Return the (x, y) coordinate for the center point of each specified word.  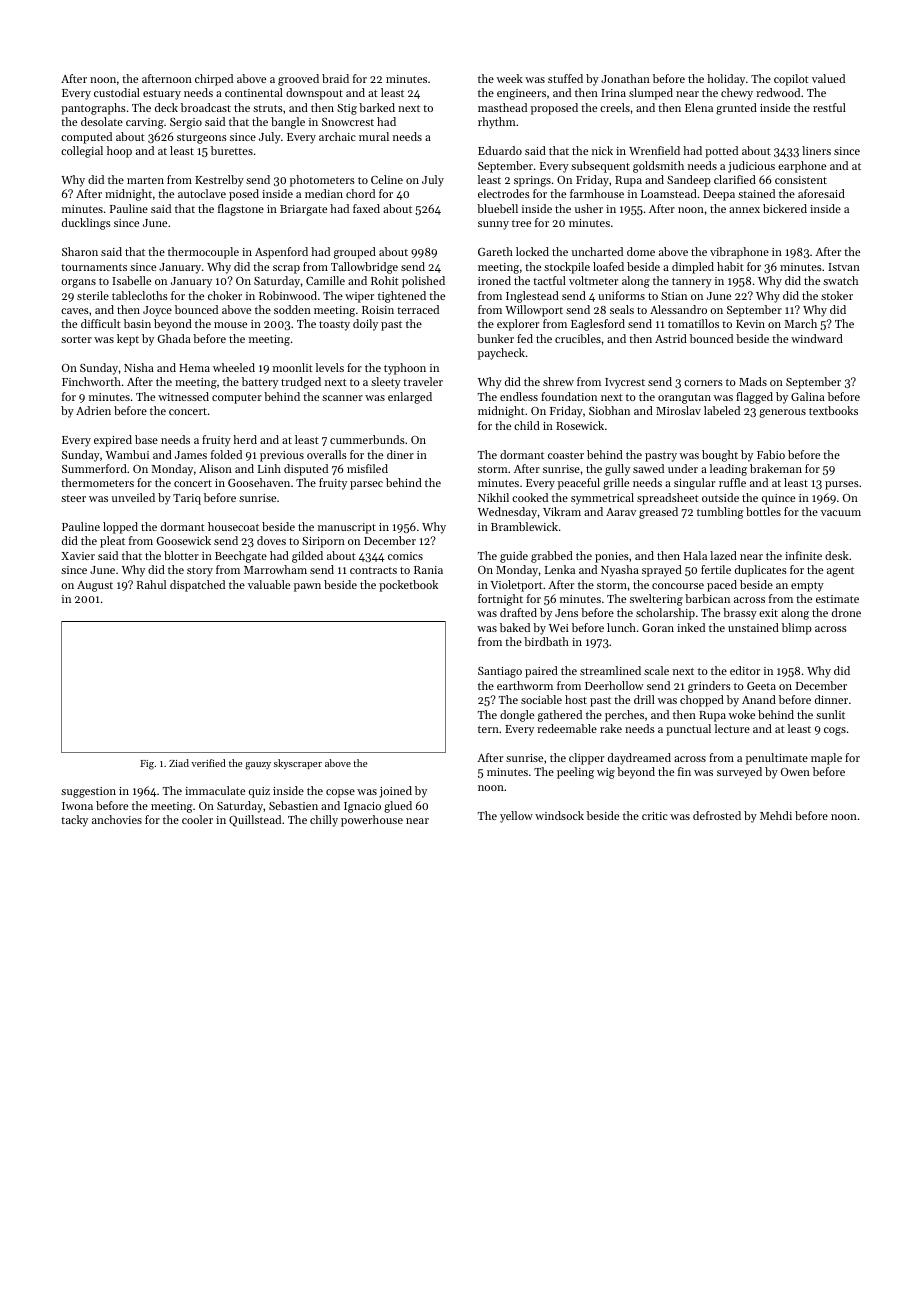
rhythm (497, 123)
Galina (808, 396)
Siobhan (609, 410)
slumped (651, 94)
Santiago (500, 672)
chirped (214, 80)
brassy (740, 614)
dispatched (197, 586)
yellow (516, 817)
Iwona (77, 806)
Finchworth (91, 381)
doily (365, 325)
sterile (93, 295)
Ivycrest (625, 383)
